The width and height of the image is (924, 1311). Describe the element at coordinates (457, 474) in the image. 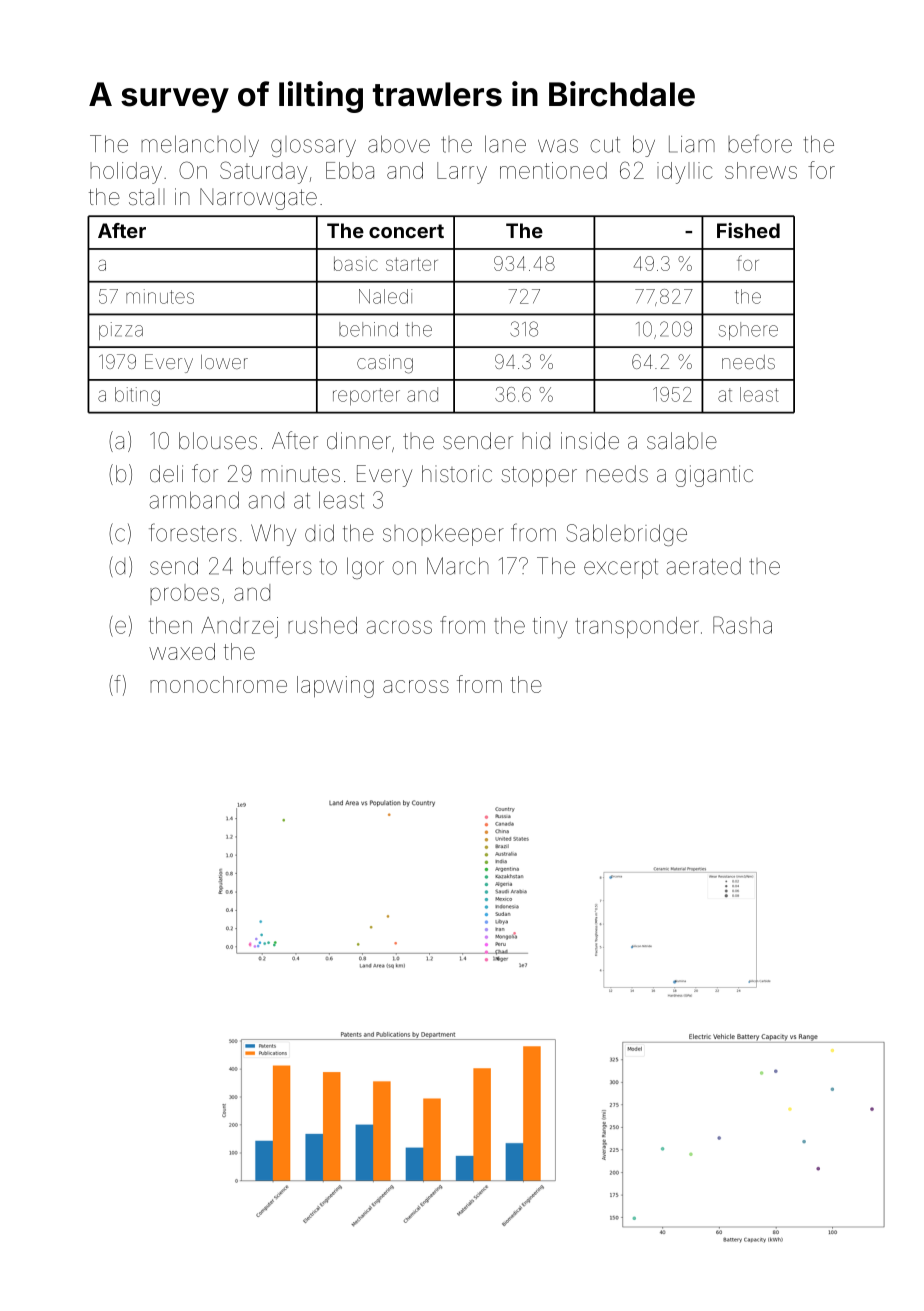

I see `historic` at that location.
